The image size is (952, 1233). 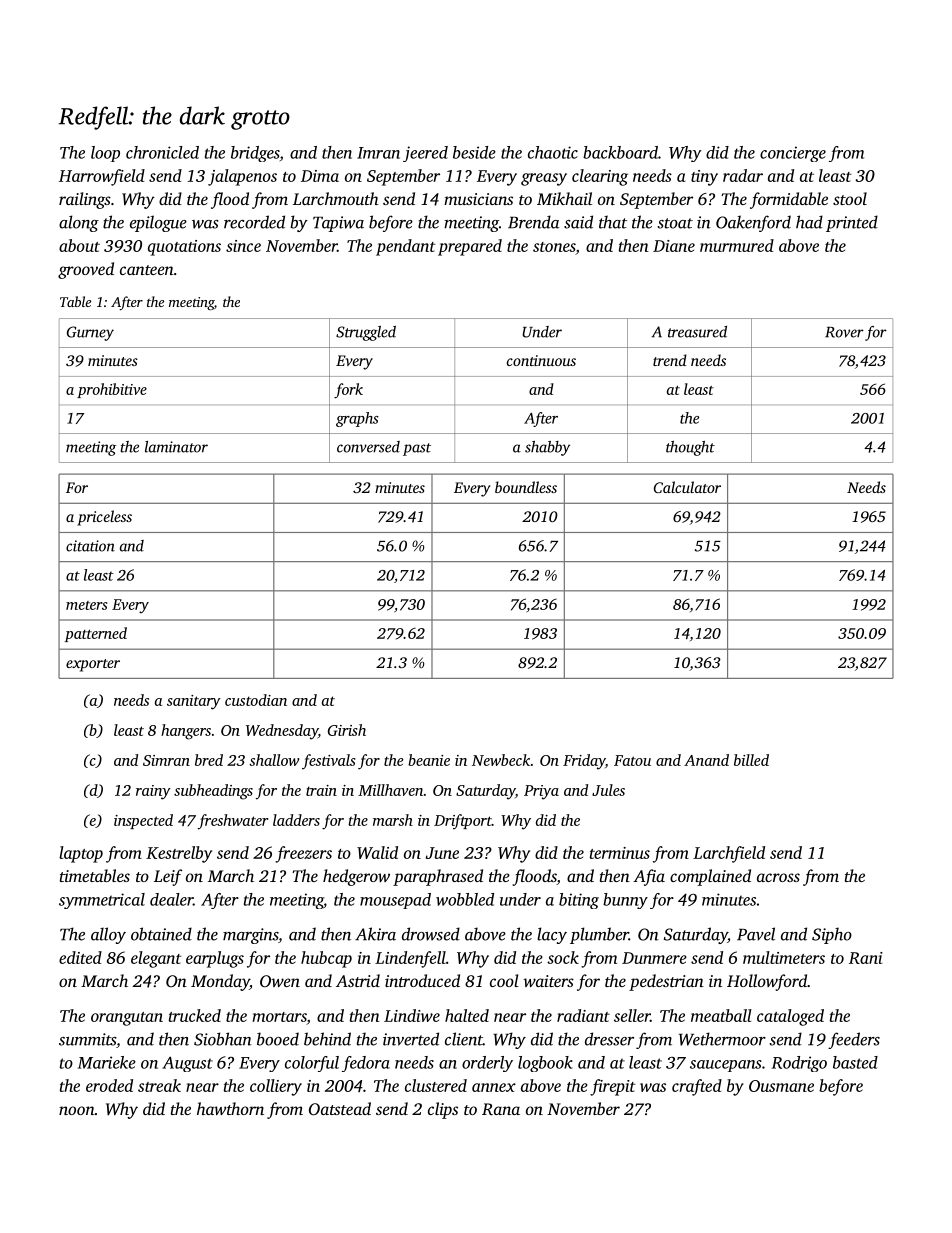 What do you see at coordinates (186, 732) in the document?
I see `hangers` at bounding box center [186, 732].
